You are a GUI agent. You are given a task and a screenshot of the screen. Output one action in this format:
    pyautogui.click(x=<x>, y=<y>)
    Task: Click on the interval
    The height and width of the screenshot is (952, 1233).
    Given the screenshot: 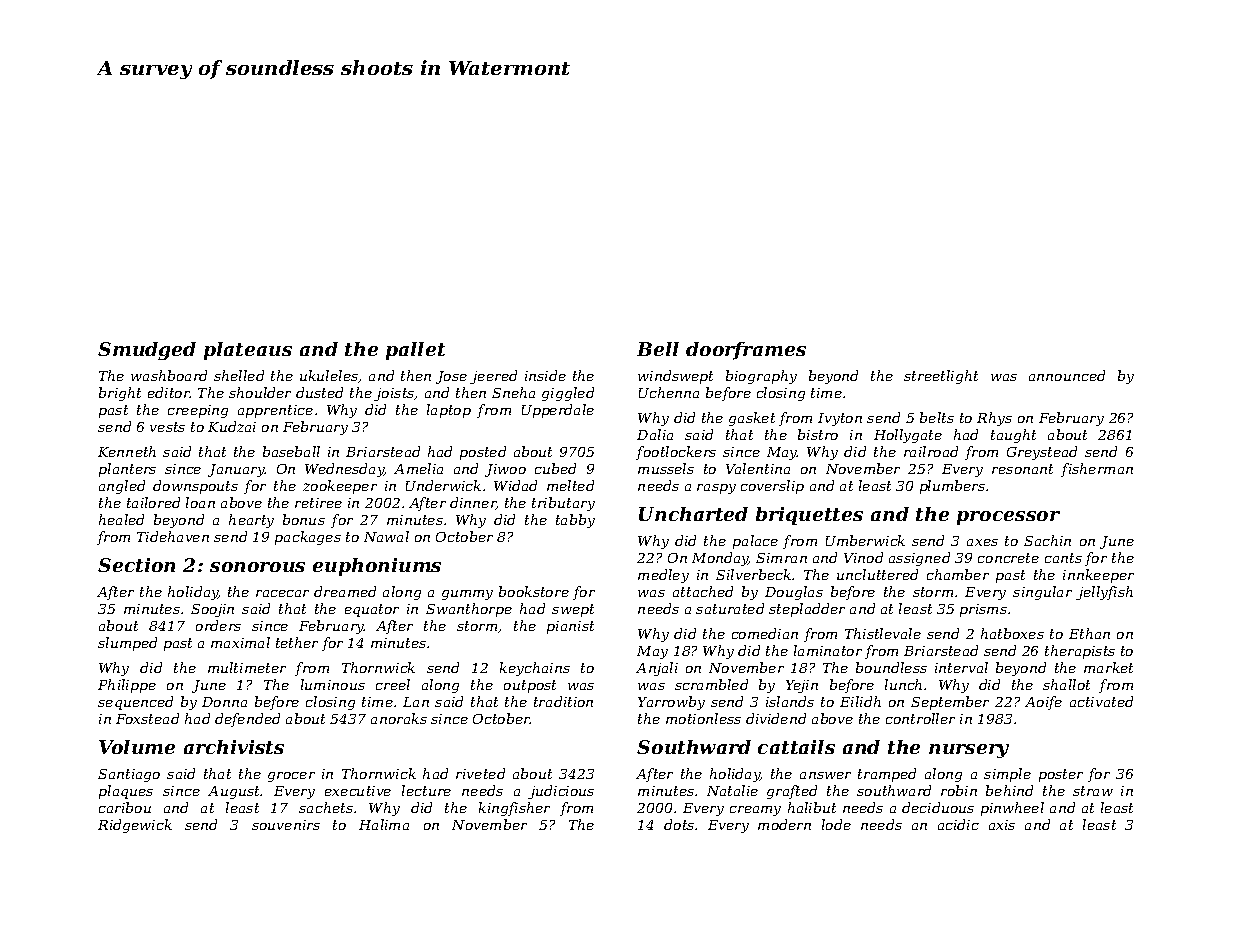 What is the action you would take?
    pyautogui.click(x=961, y=667)
